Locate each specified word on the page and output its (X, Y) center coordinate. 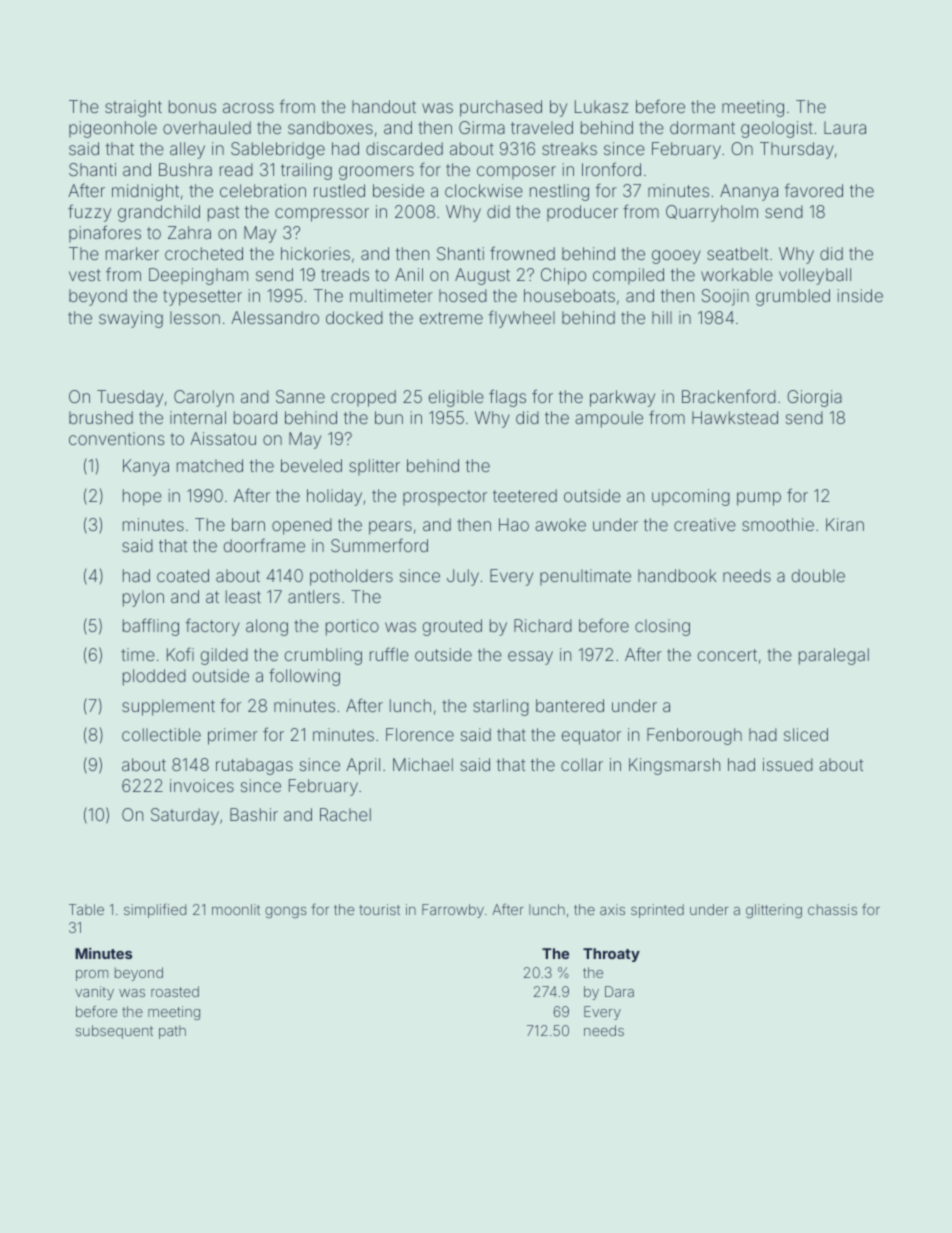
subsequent (114, 1032)
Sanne (300, 396)
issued (788, 764)
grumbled (793, 297)
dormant (702, 127)
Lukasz (601, 106)
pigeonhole (113, 129)
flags (507, 398)
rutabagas (254, 766)
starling (501, 707)
